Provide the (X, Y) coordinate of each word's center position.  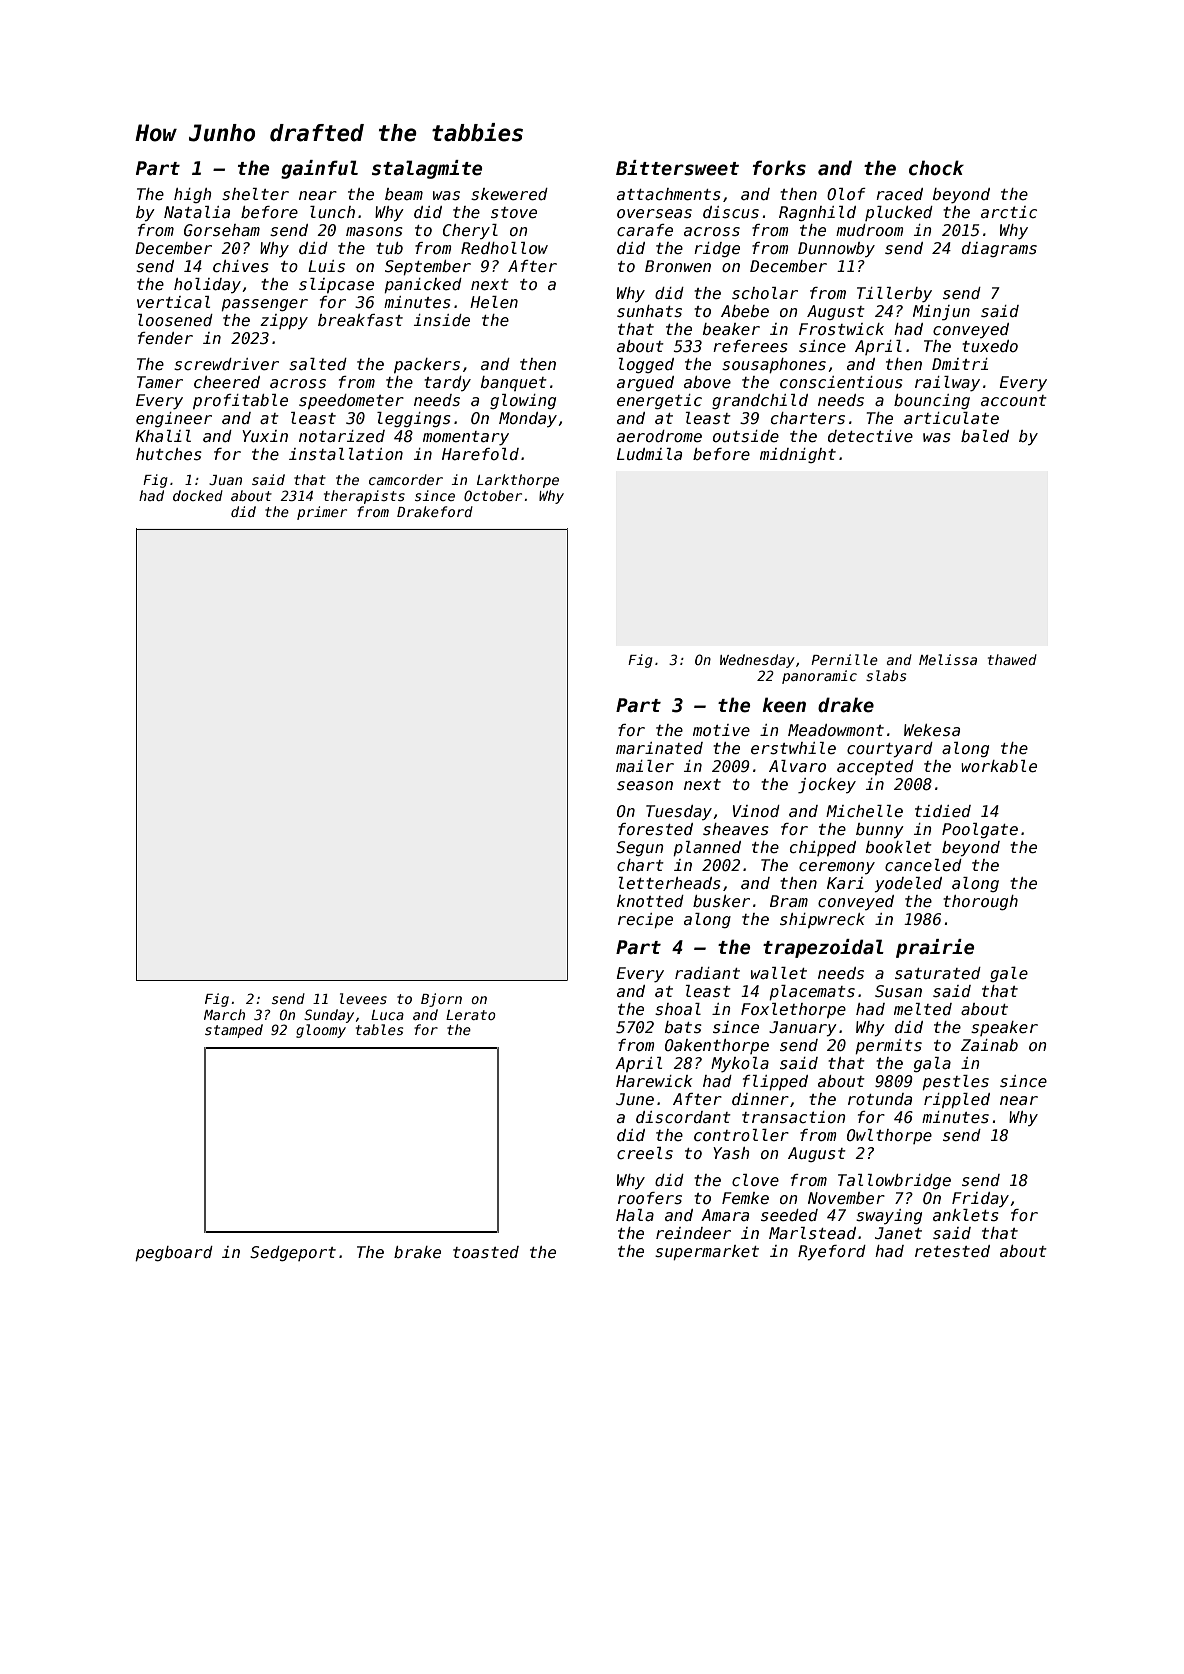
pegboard (174, 1253)
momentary (466, 438)
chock (936, 168)
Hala (635, 1215)
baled (985, 436)
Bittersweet (677, 168)
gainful (319, 169)
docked (198, 495)
